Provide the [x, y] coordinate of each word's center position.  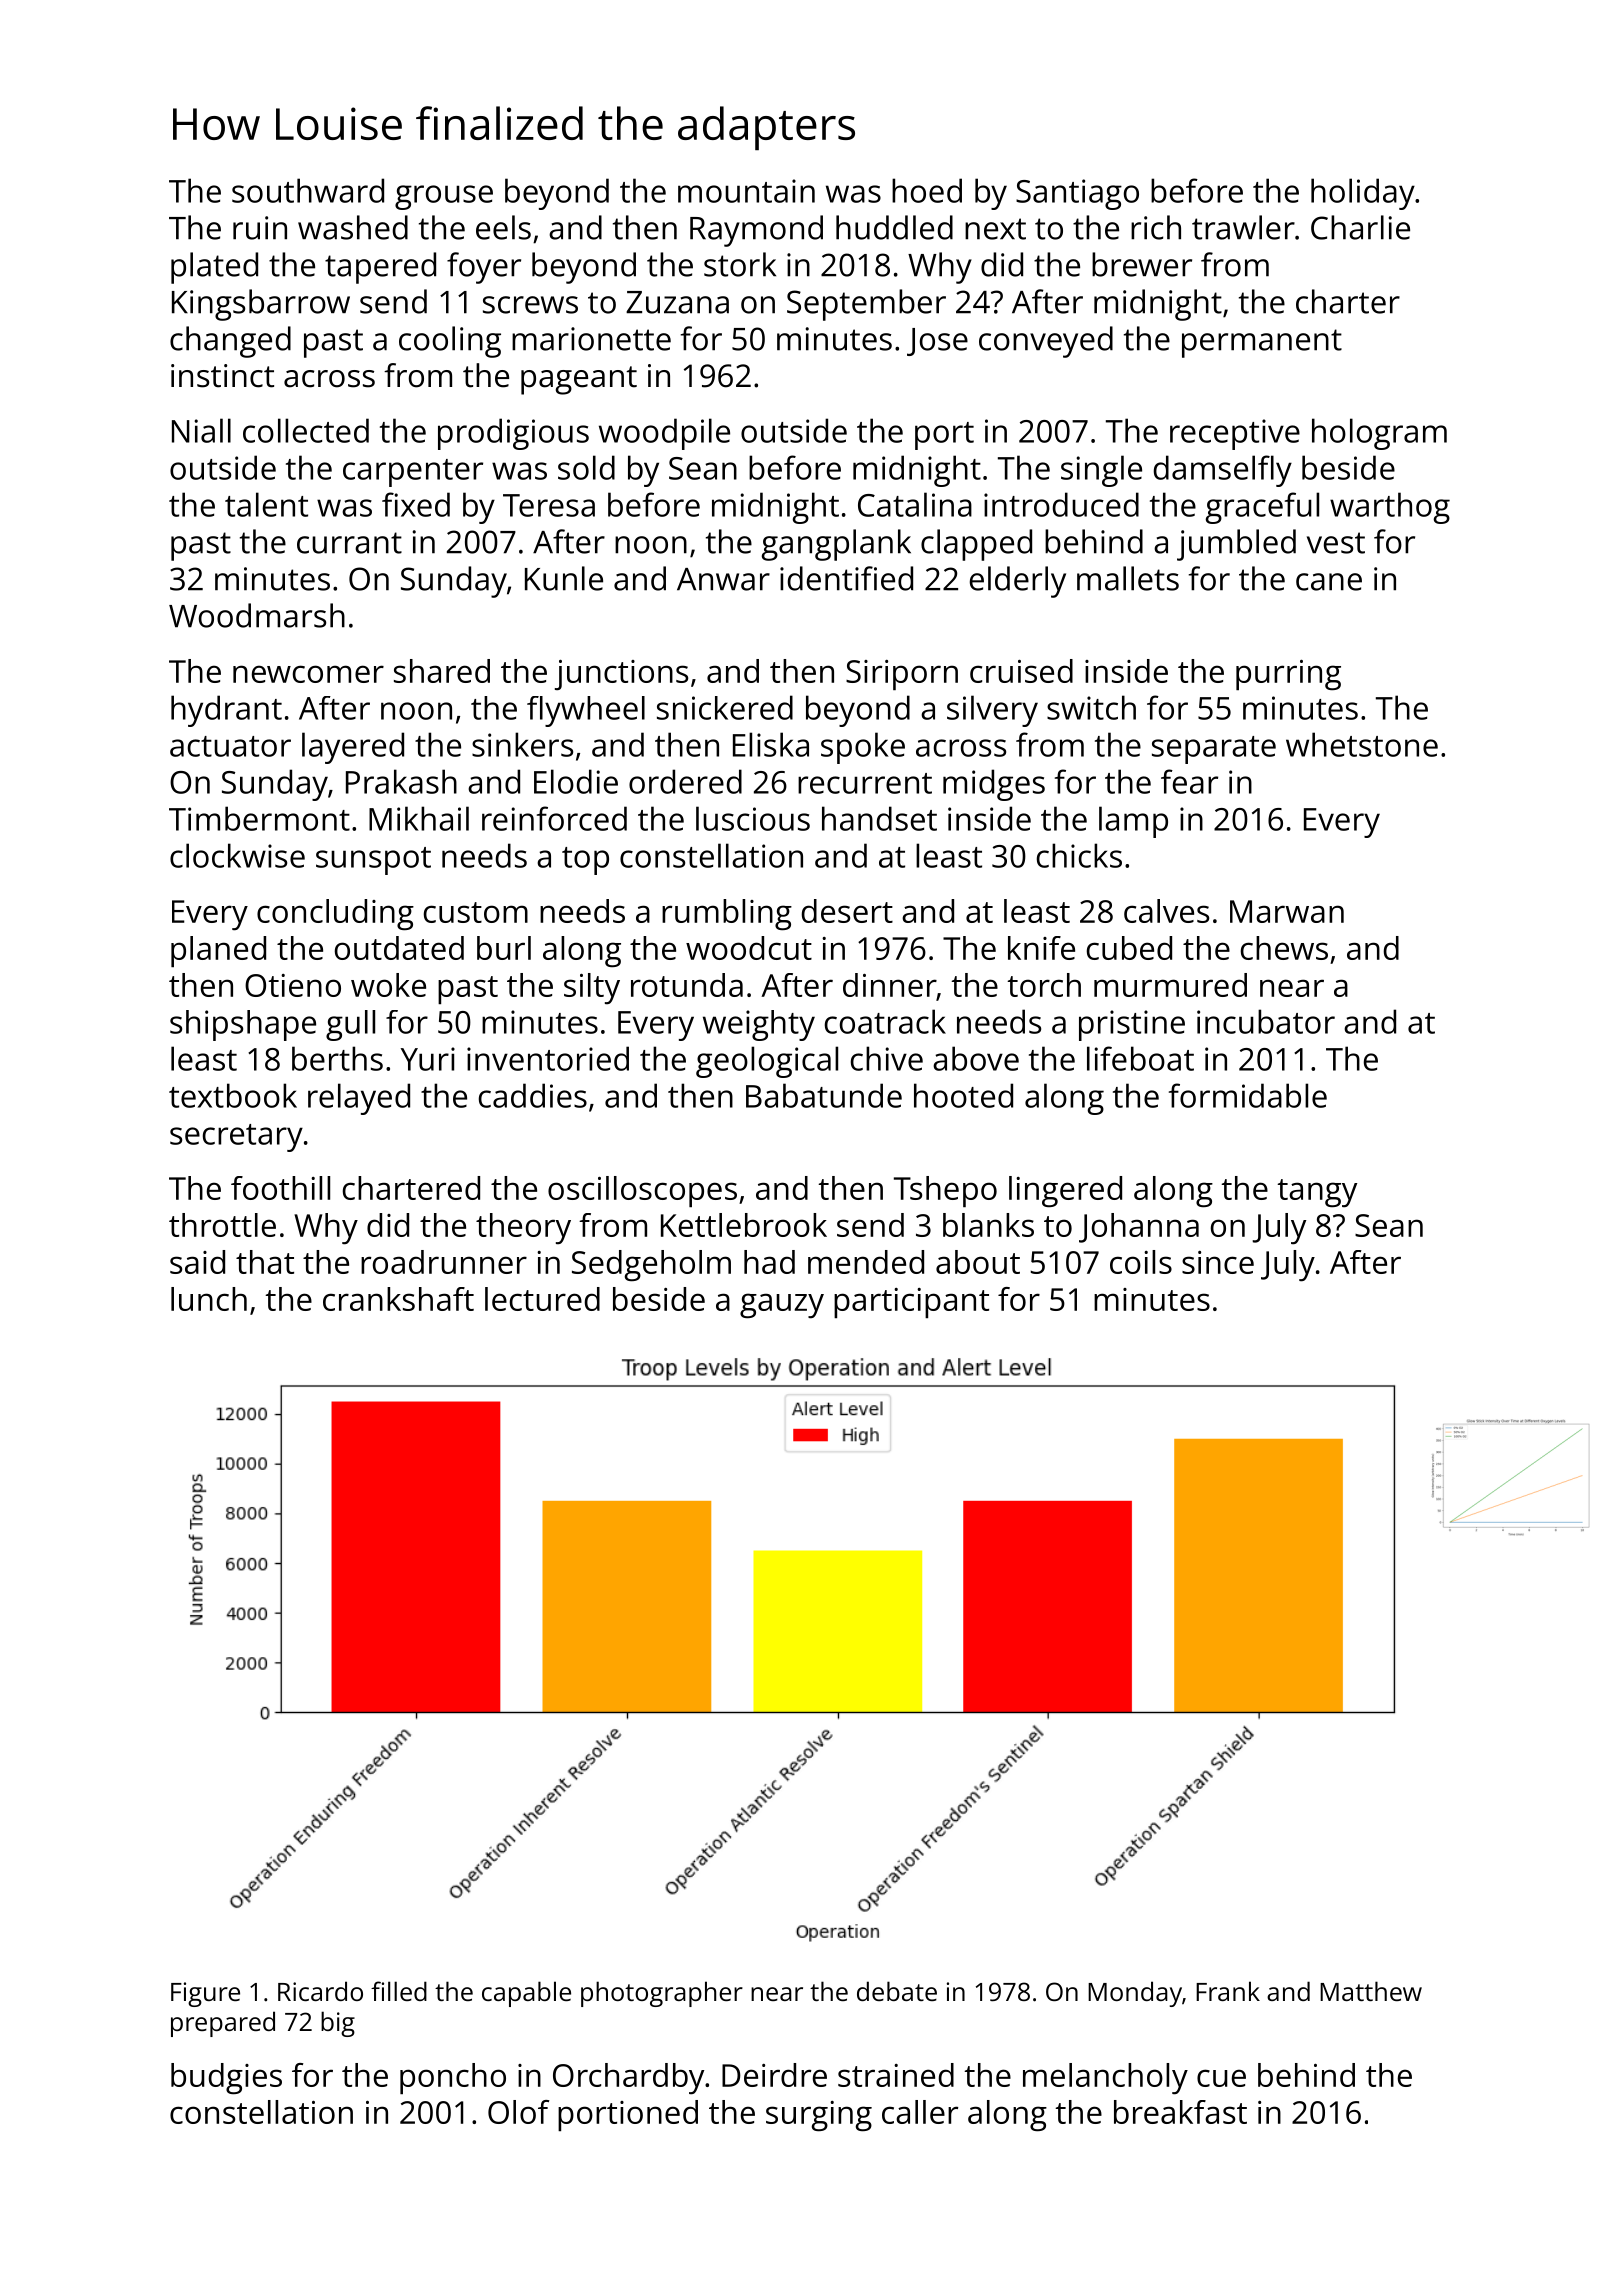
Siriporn [902, 675]
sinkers [522, 744]
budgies [226, 2079]
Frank [1228, 1991]
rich [1156, 227]
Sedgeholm [651, 1266]
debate [897, 1991]
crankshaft [398, 1299]
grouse [444, 197]
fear [1189, 781]
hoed [927, 190]
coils [1141, 1262]
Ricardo [320, 1991]
